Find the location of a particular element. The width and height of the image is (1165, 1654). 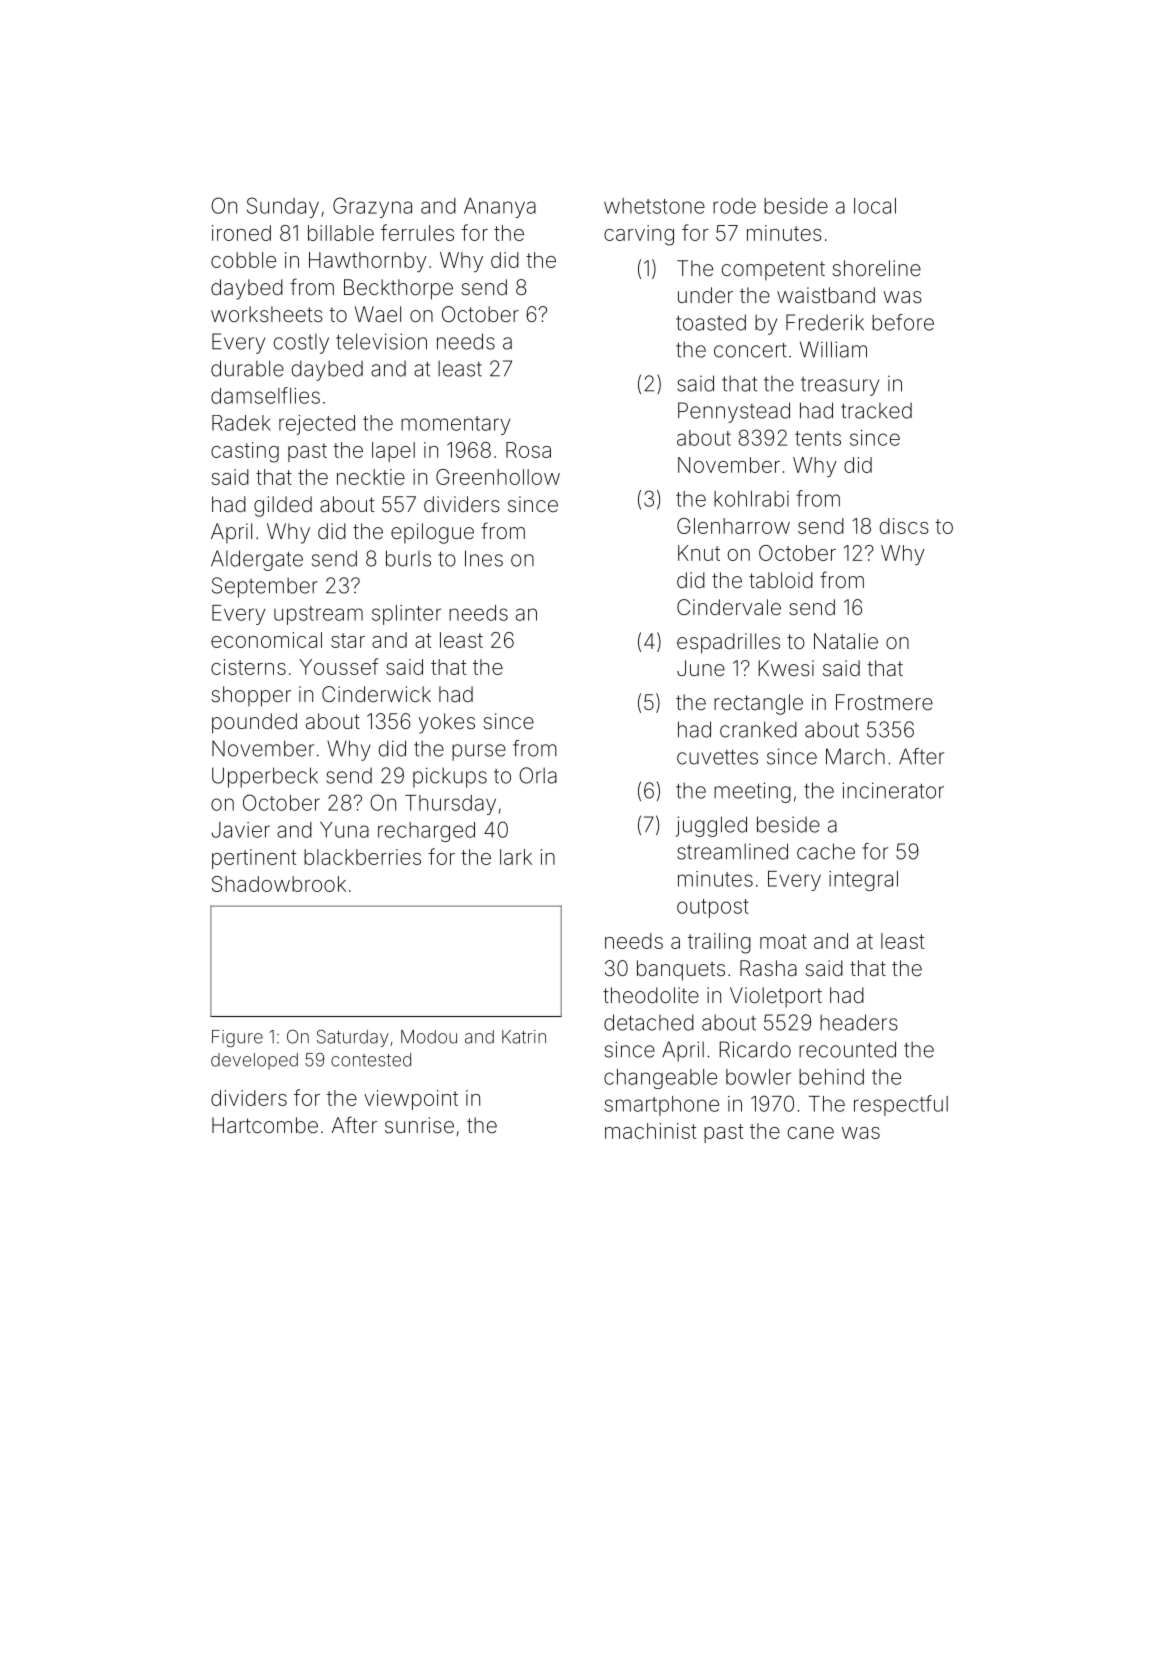

Hartcombe is located at coordinates (265, 1125).
